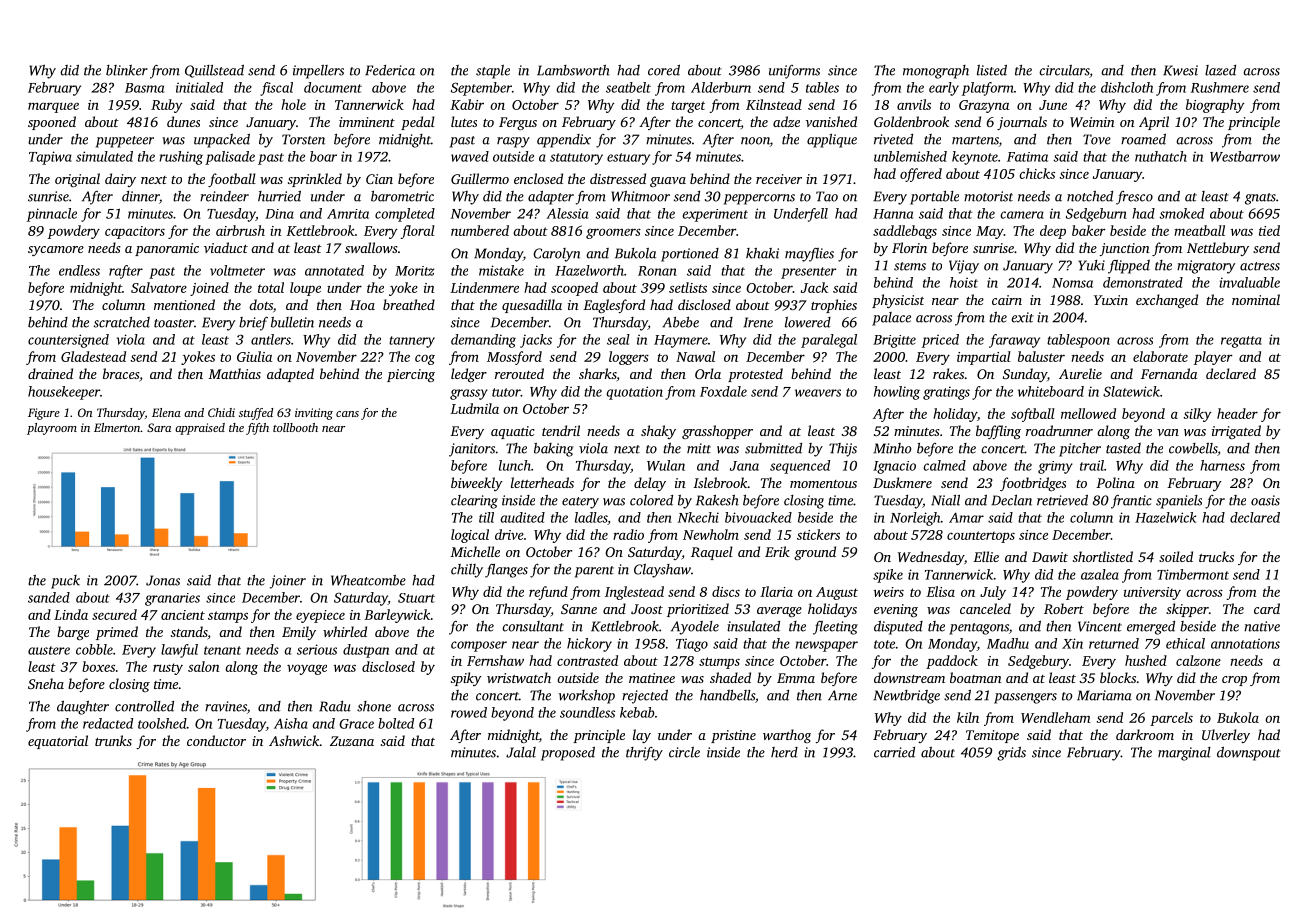  What do you see at coordinates (827, 196) in the page?
I see `Tao` at bounding box center [827, 196].
